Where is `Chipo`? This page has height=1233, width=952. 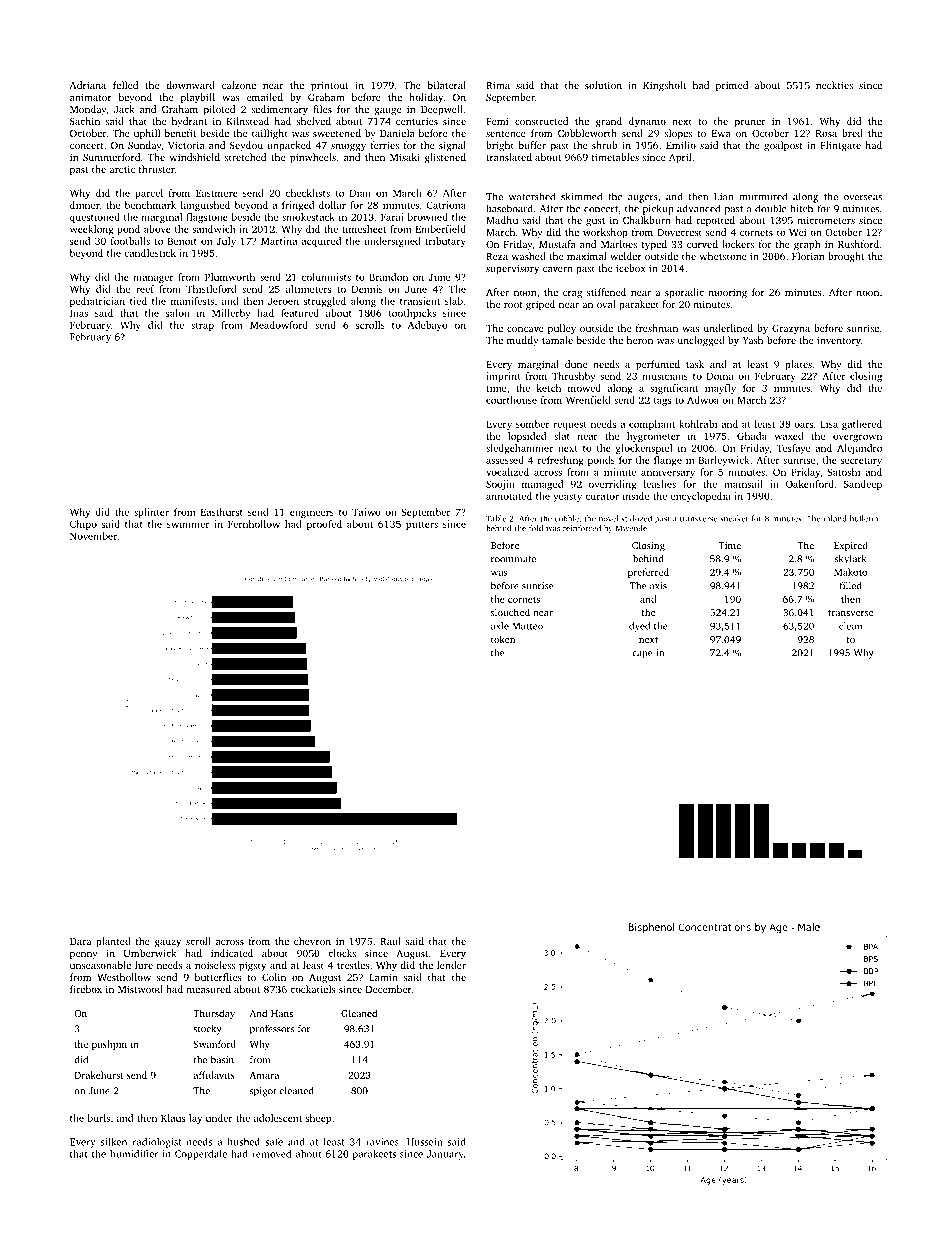
Chipo is located at coordinates (83, 525).
